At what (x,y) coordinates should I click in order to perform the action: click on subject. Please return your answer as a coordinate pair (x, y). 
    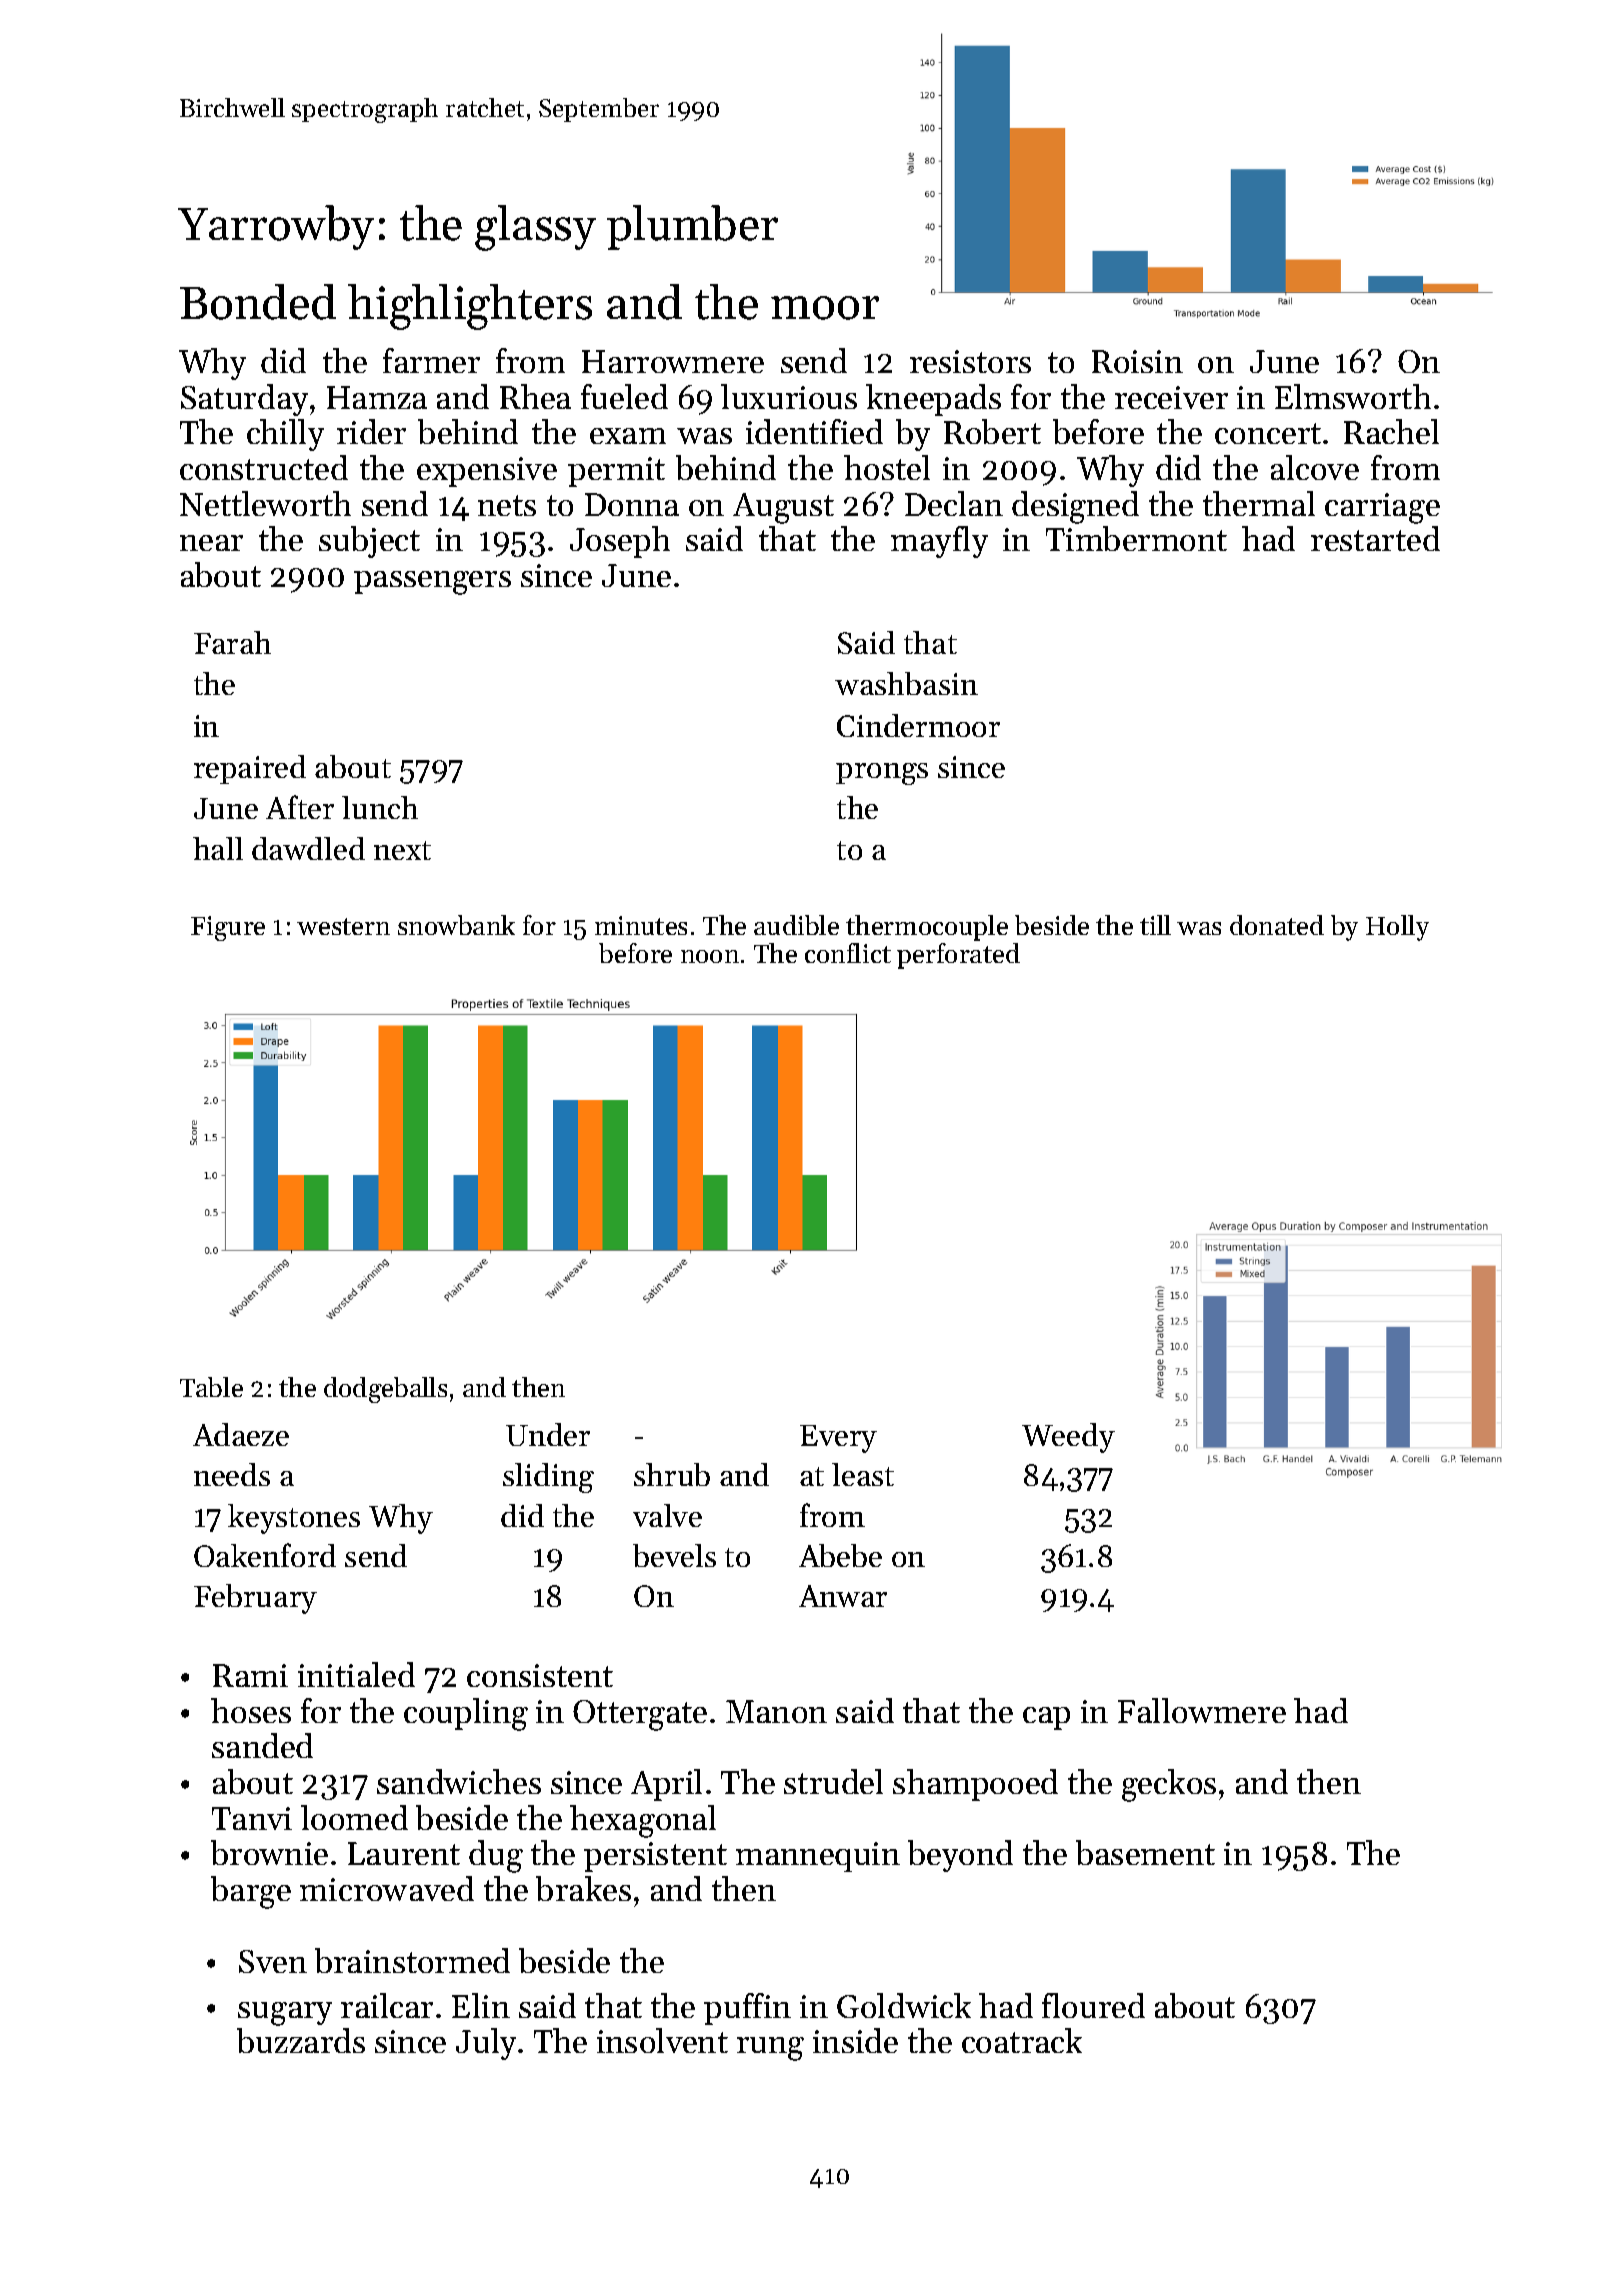
    Looking at the image, I should click on (369, 542).
